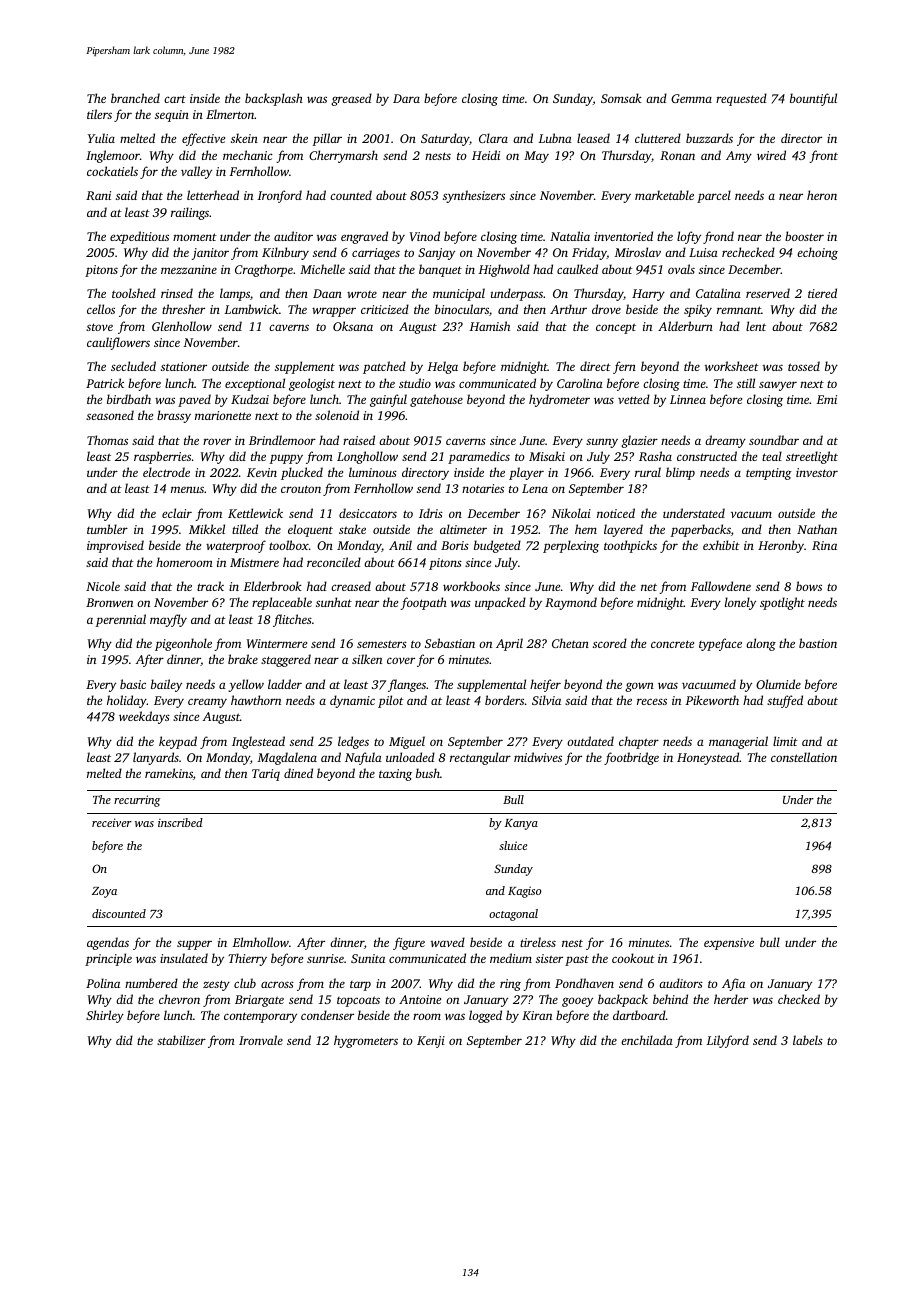  What do you see at coordinates (274, 99) in the page?
I see `backsplash` at bounding box center [274, 99].
